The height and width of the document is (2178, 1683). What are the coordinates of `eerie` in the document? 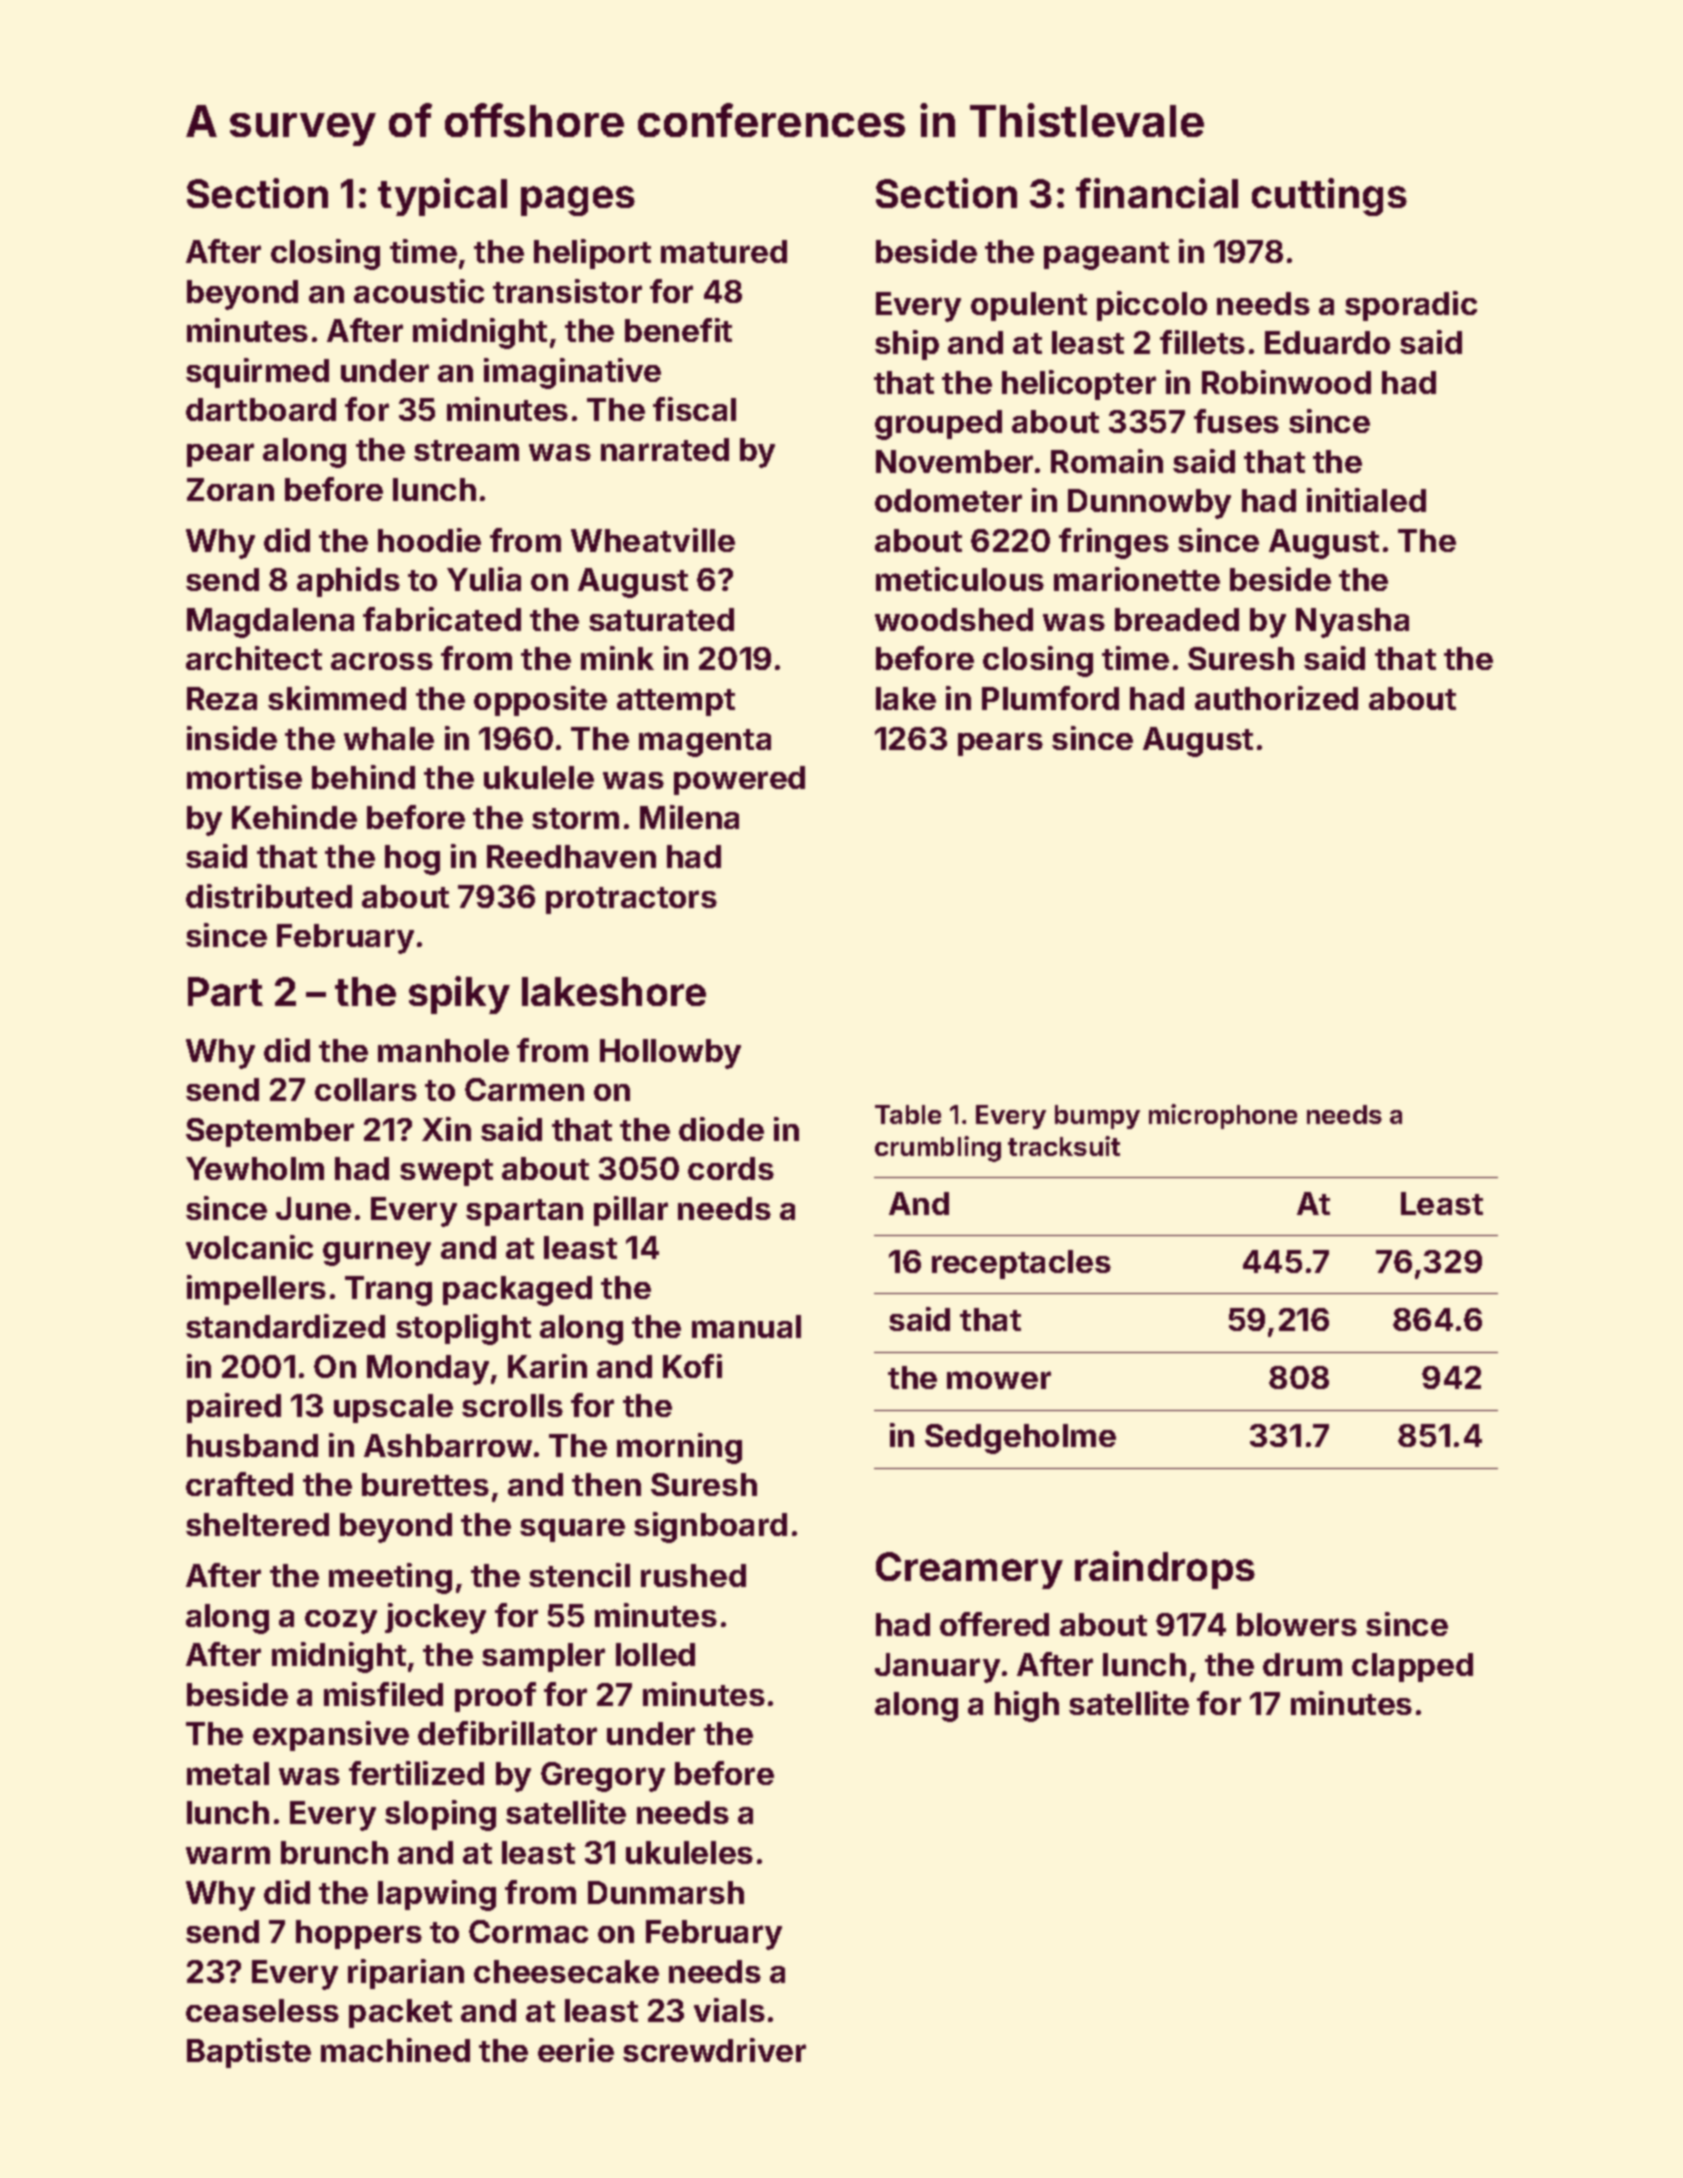 It's located at (576, 2050).
